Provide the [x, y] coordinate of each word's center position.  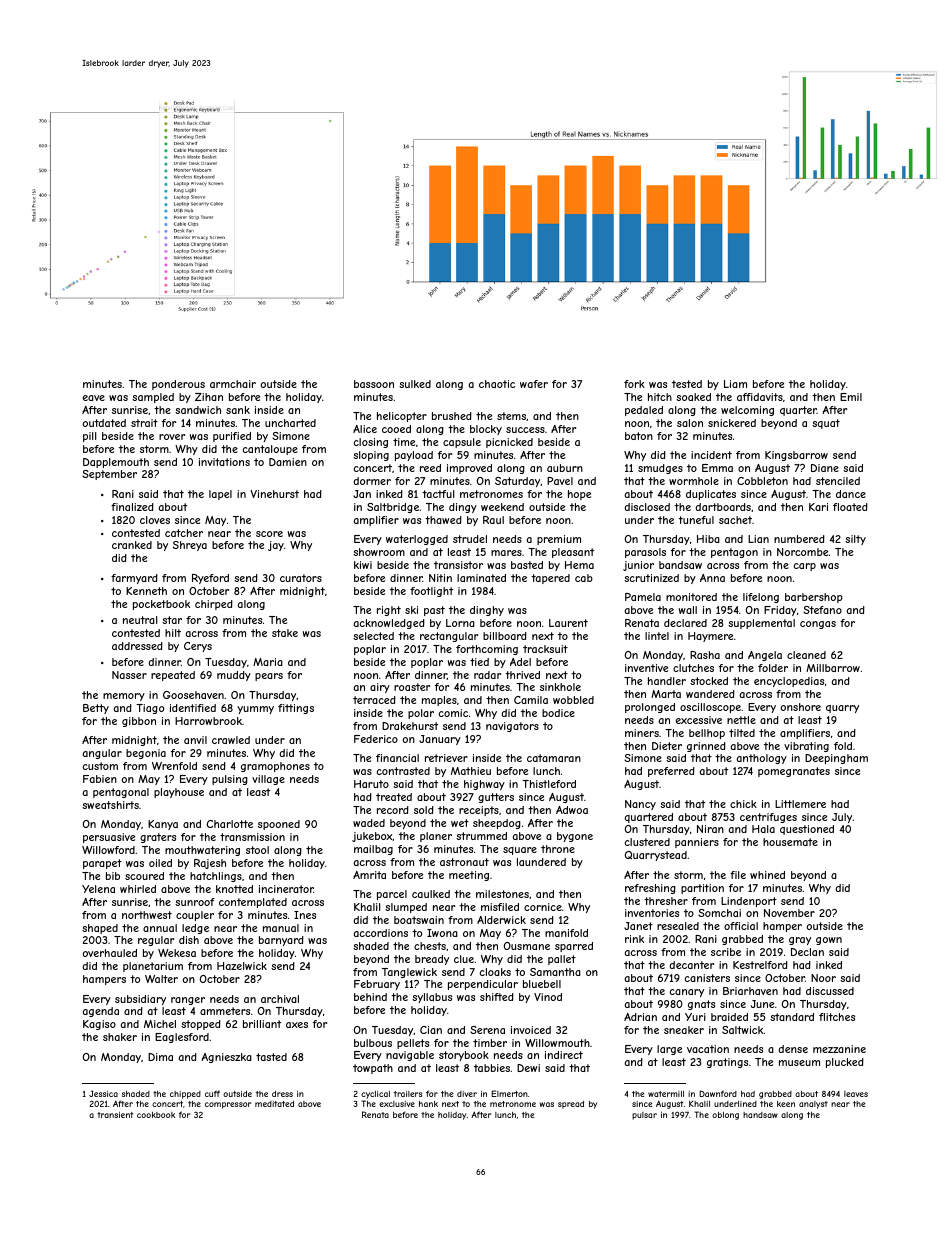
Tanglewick [409, 973]
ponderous [178, 385]
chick [743, 804]
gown [829, 941]
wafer [534, 384]
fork [634, 384]
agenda [100, 1012]
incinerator [286, 889]
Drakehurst [410, 726]
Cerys [198, 647]
